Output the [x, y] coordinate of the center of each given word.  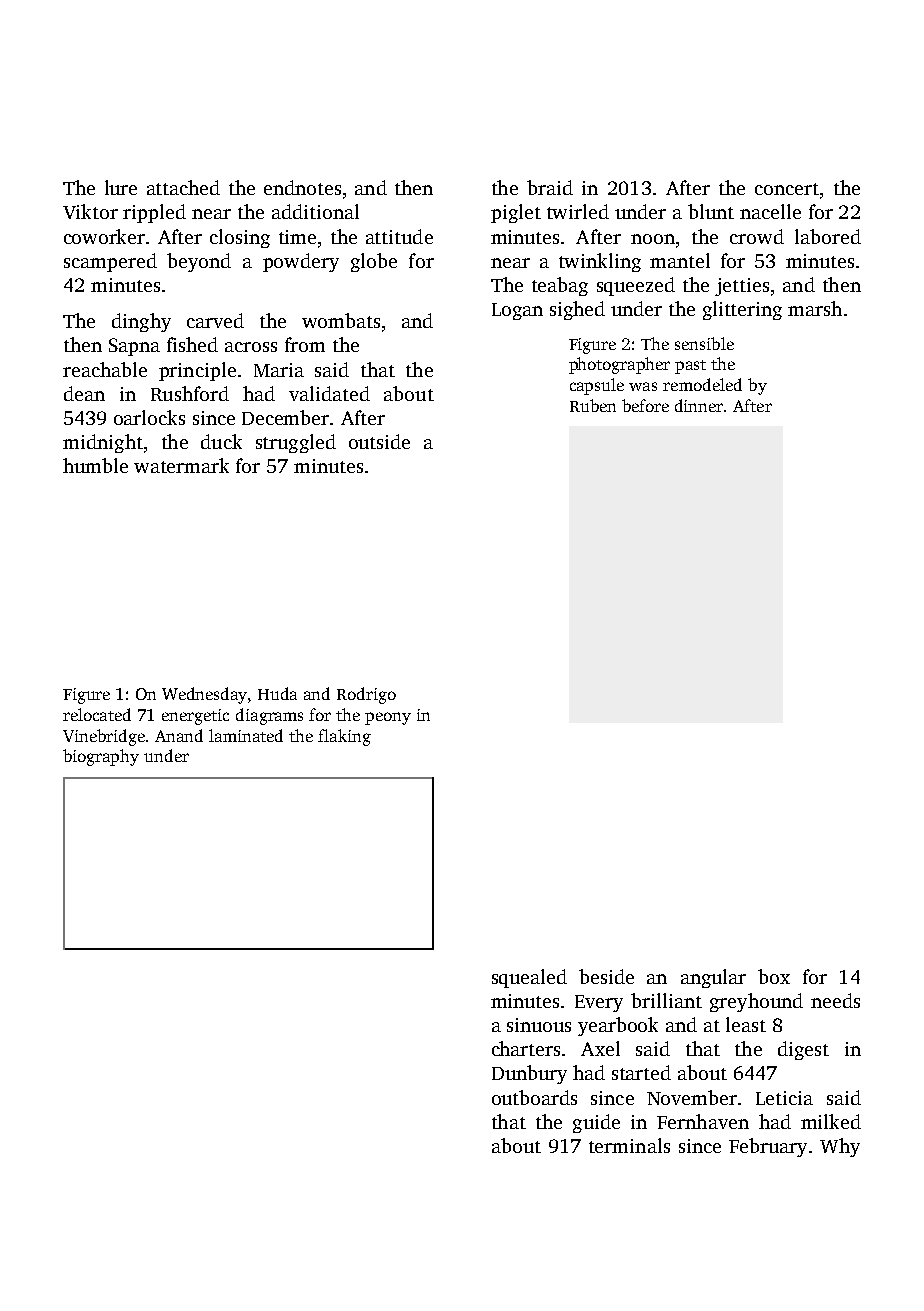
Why [840, 1147]
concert [787, 189]
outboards [534, 1097]
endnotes [302, 187]
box [774, 976]
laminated [246, 735]
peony [388, 718]
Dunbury [529, 1074]
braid [550, 187]
